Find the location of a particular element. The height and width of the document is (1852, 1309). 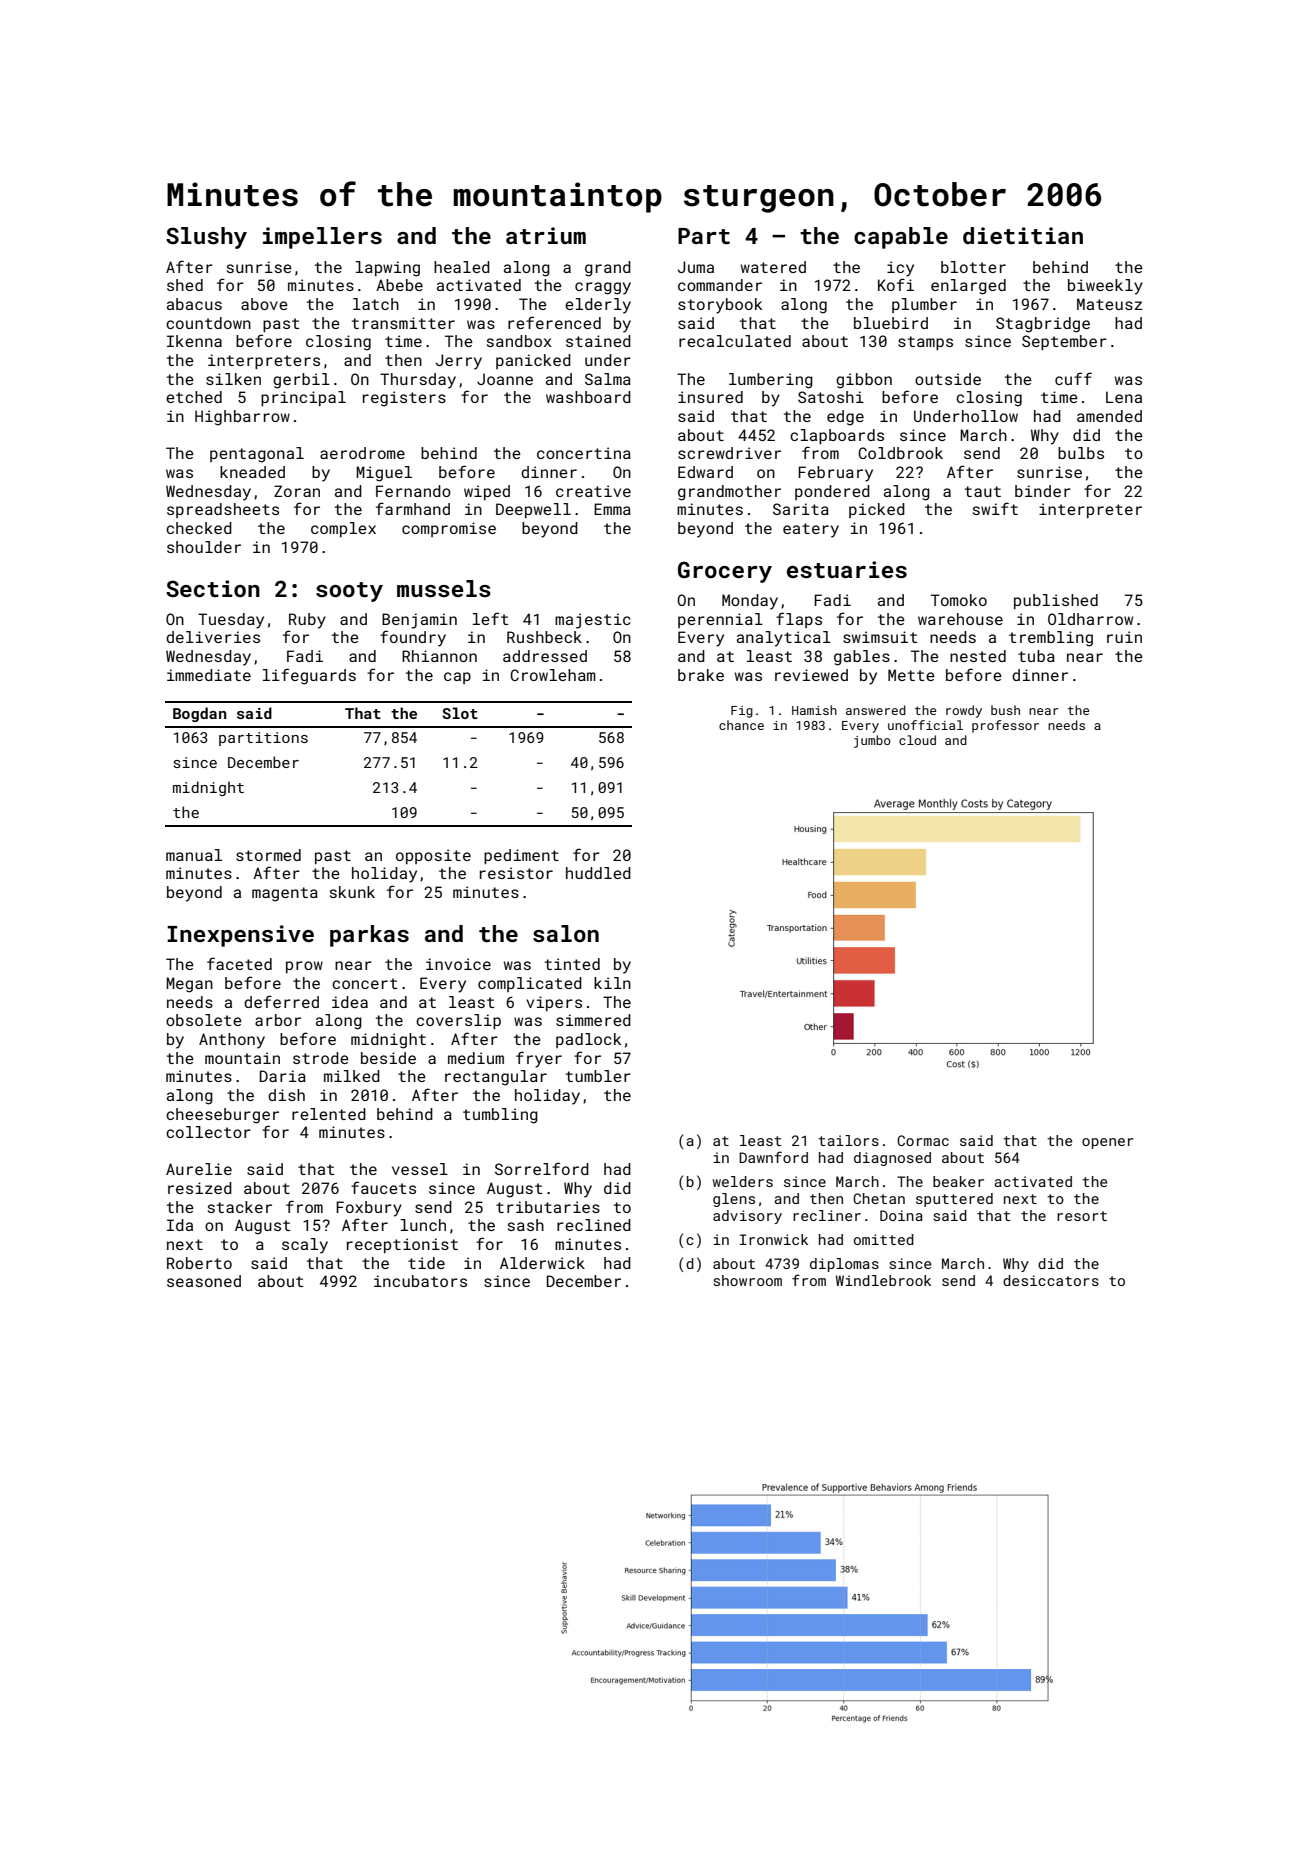

abacus is located at coordinates (194, 304).
